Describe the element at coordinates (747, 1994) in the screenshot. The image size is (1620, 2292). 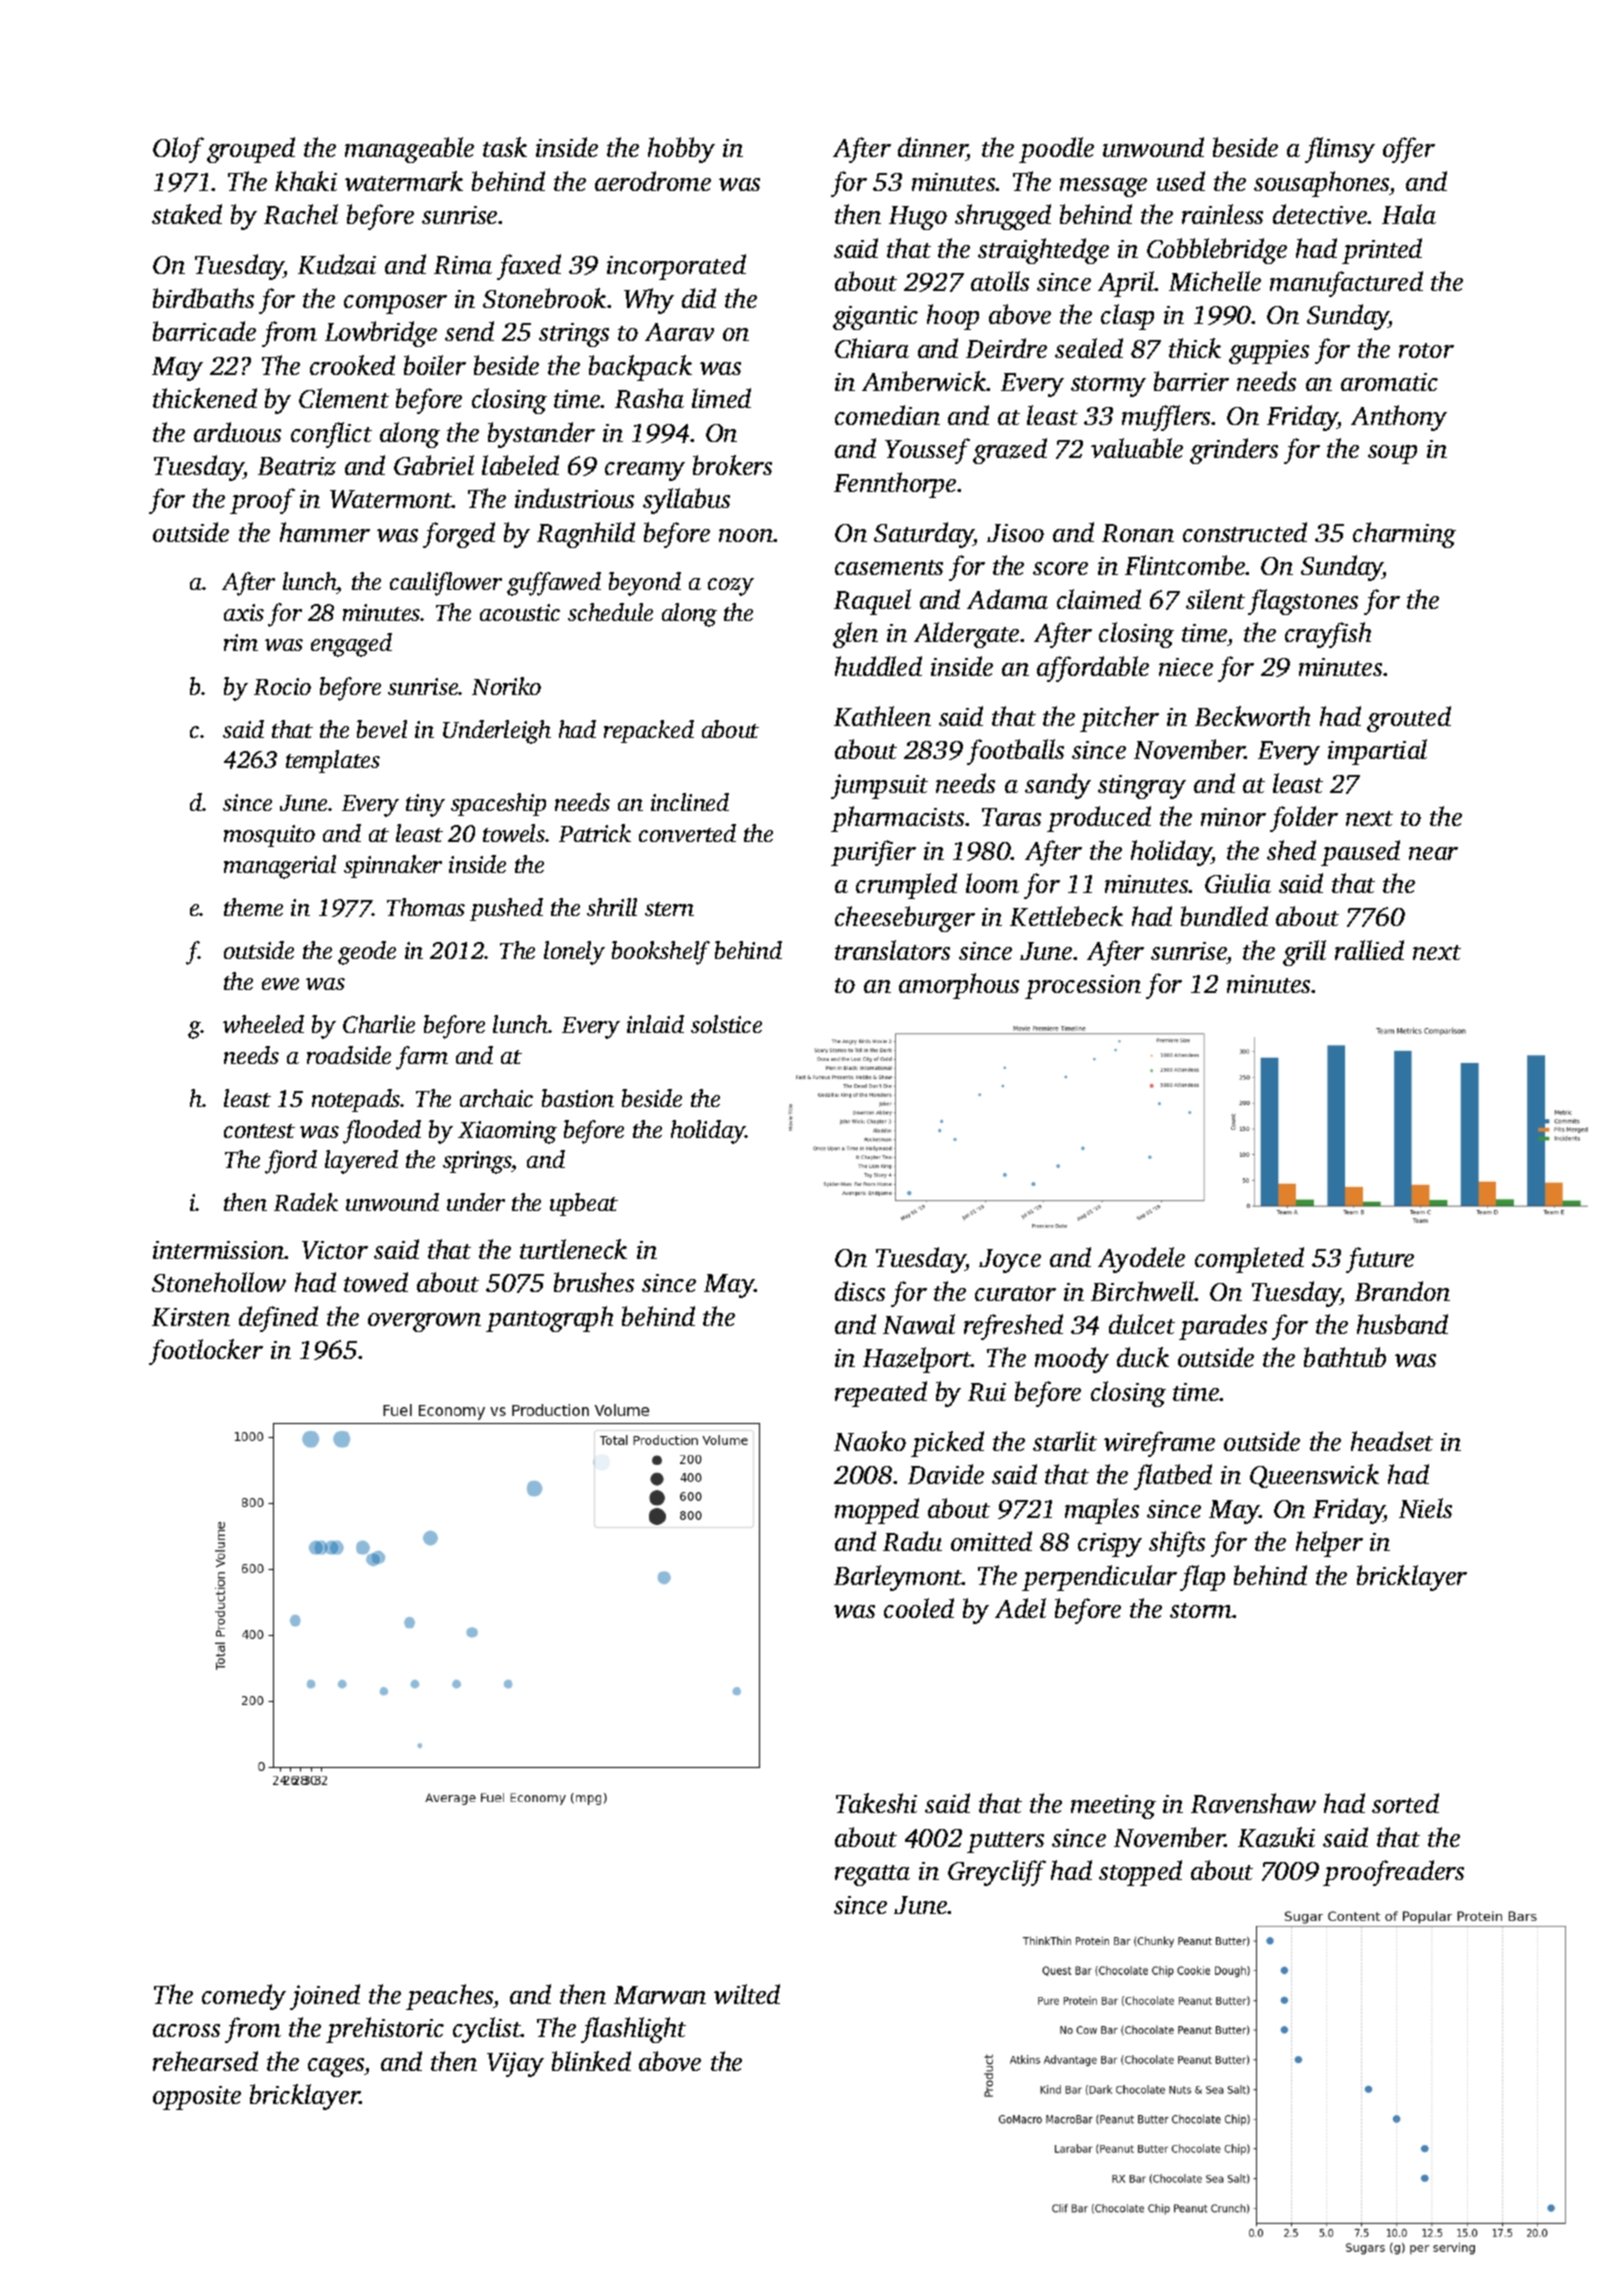
I see `wilted` at that location.
